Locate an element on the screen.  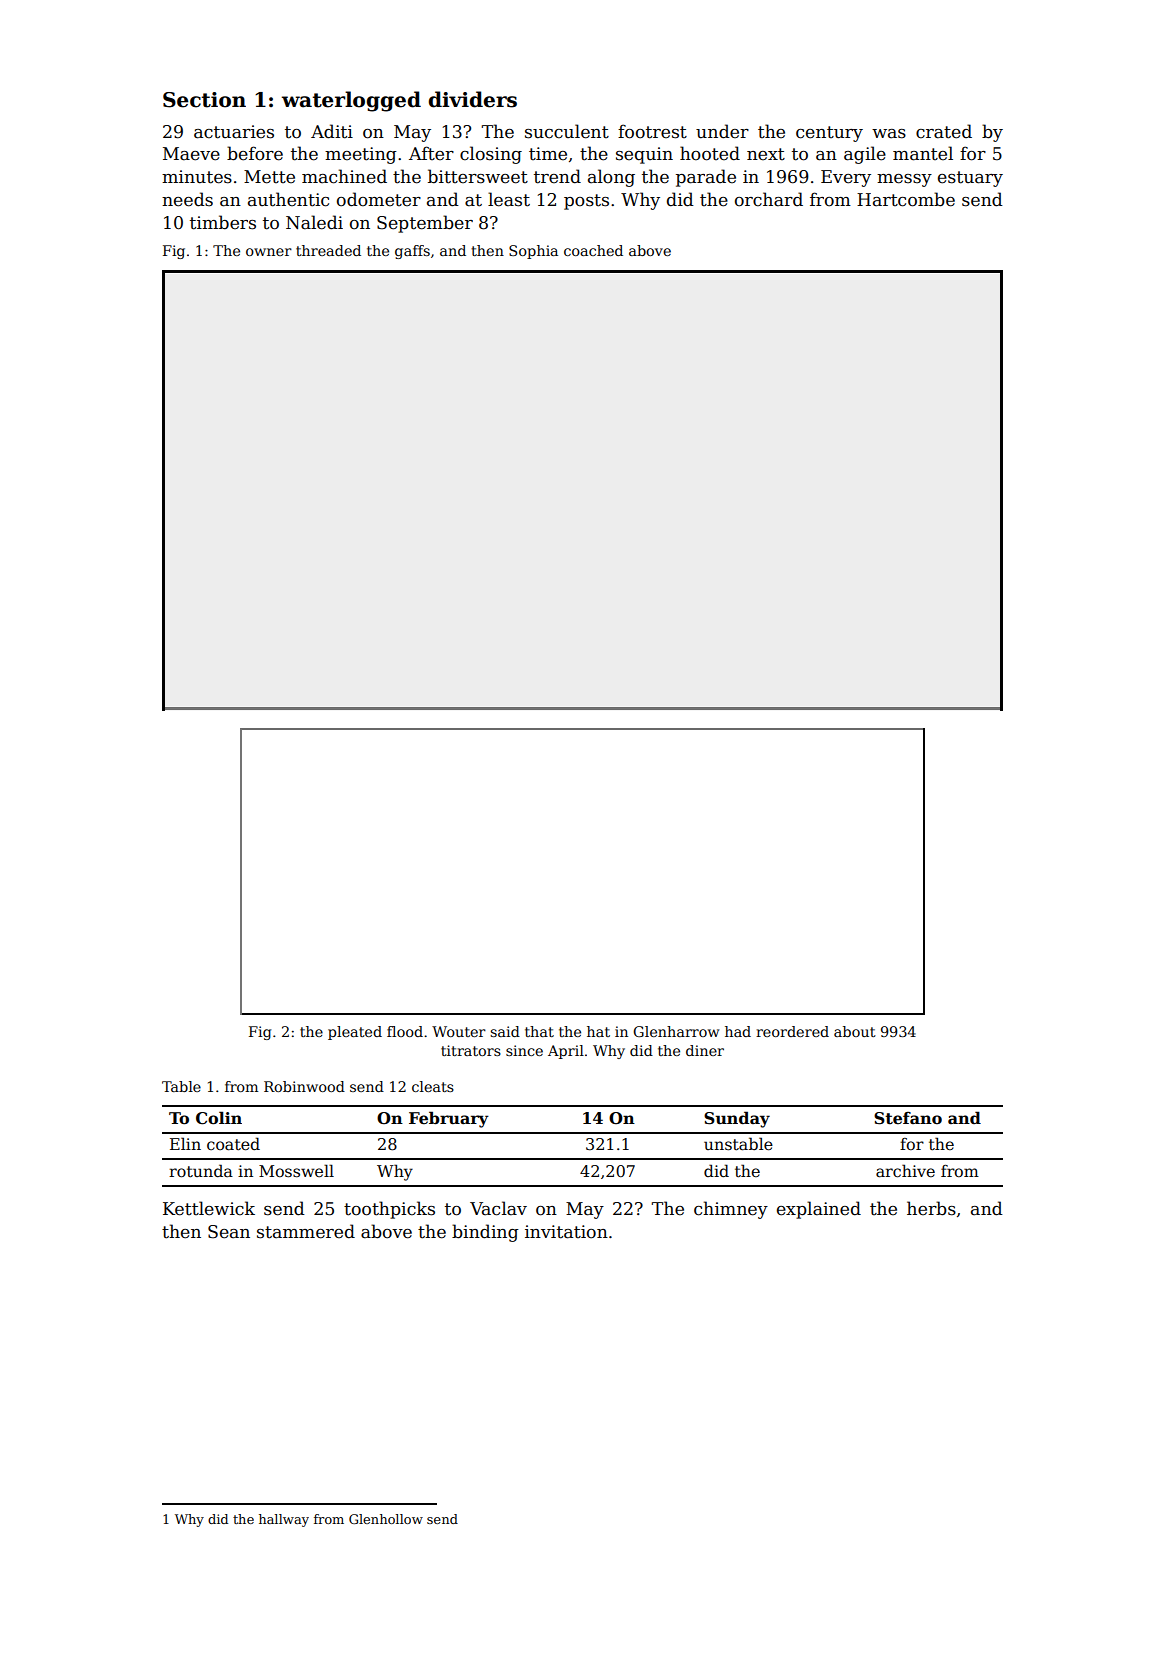
coached is located at coordinates (593, 250).
